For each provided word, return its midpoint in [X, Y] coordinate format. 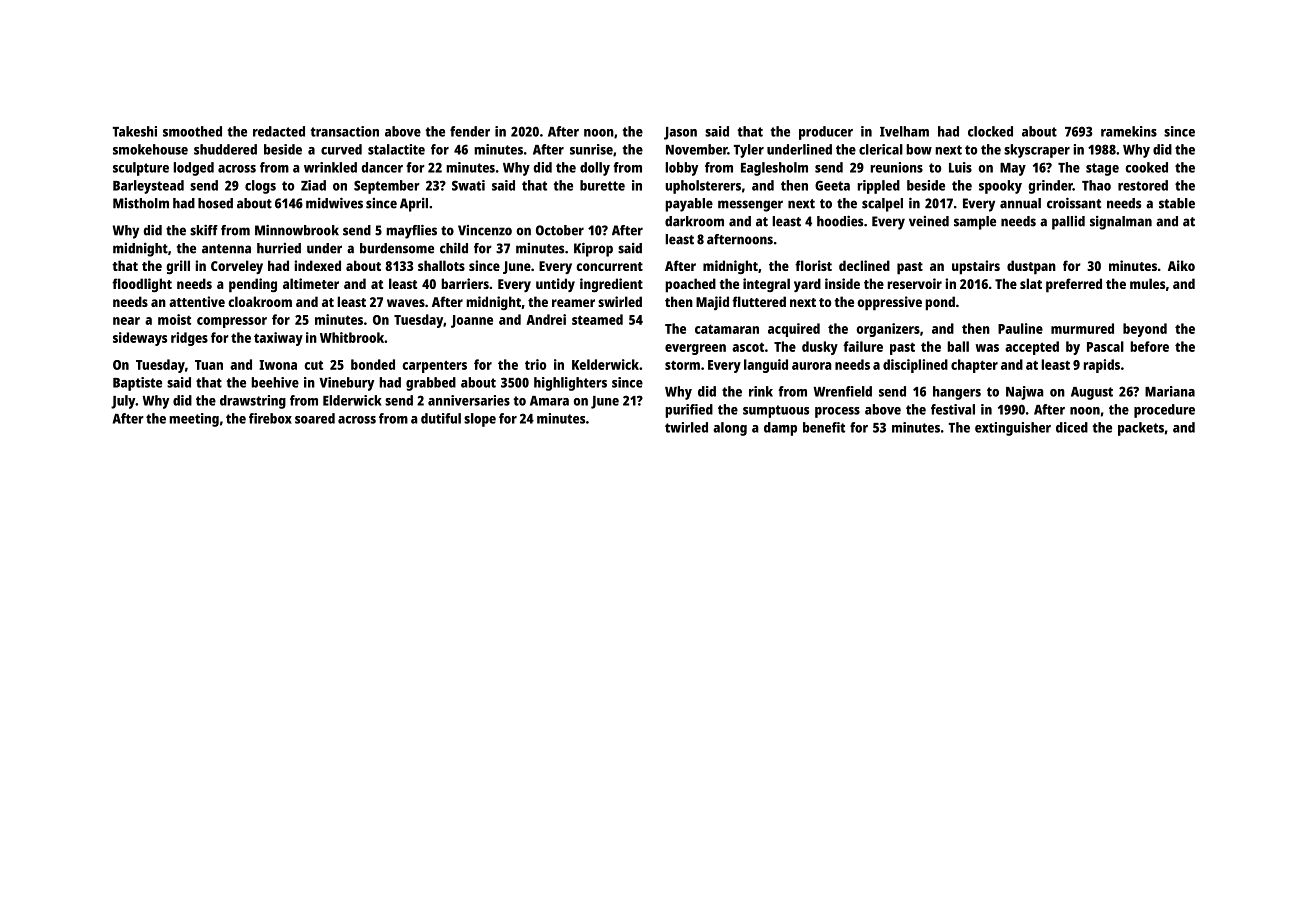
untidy [555, 285]
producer [826, 133]
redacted [279, 131]
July [123, 402]
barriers [465, 283]
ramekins [1129, 131]
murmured [1082, 328]
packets [1141, 429]
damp [780, 429]
